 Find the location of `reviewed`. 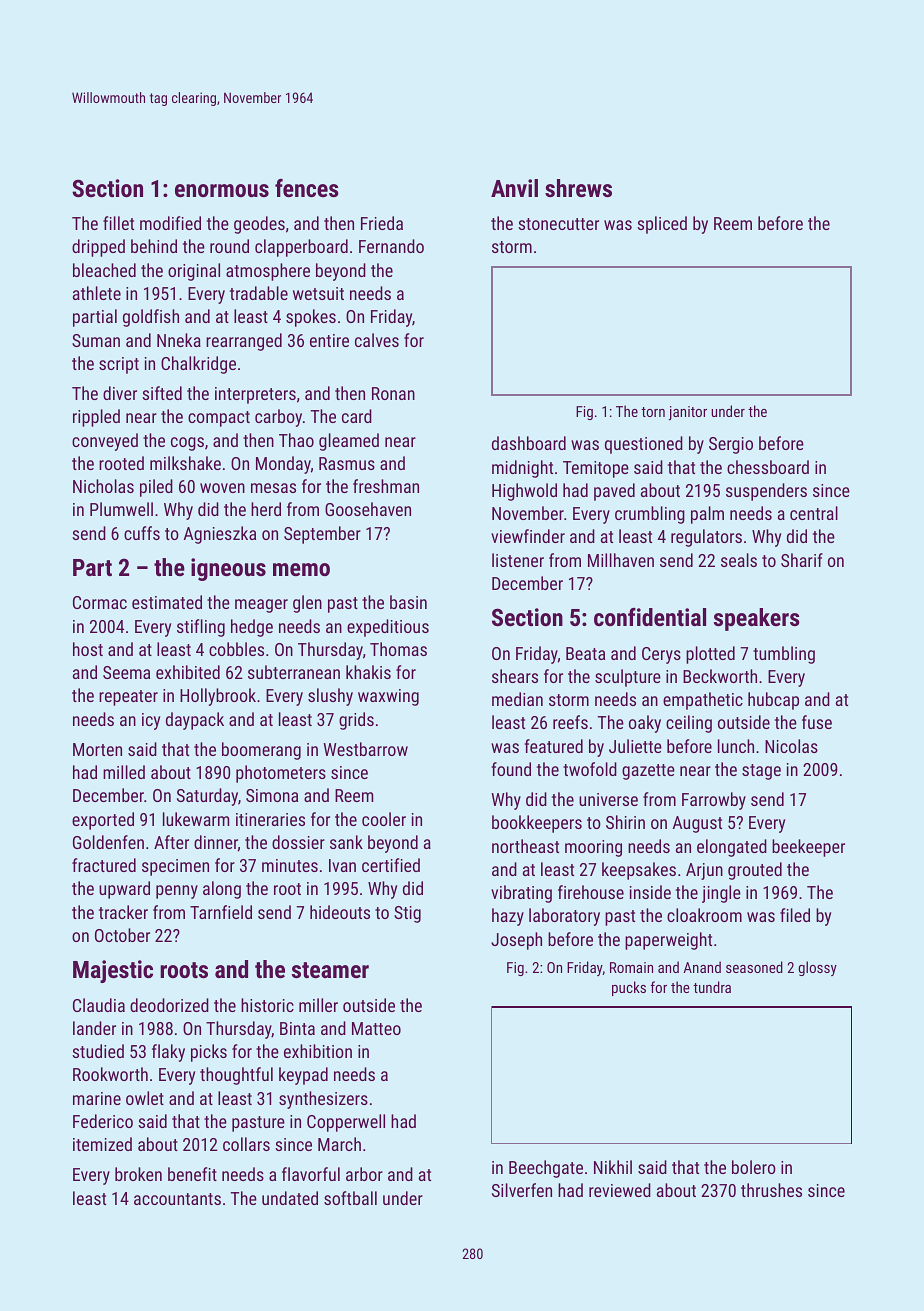

reviewed is located at coordinates (620, 1190).
